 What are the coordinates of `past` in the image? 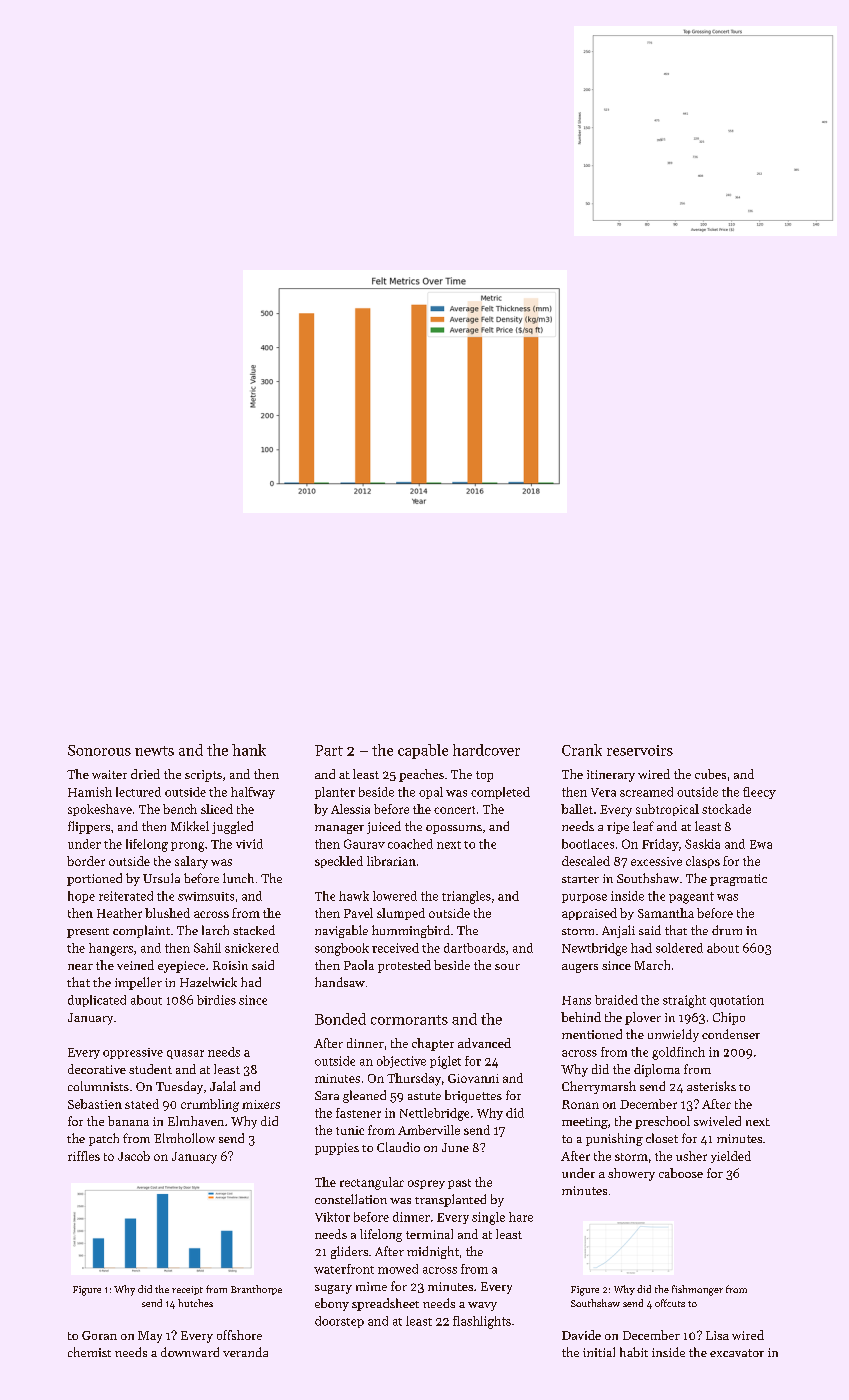 It's located at (459, 1184).
